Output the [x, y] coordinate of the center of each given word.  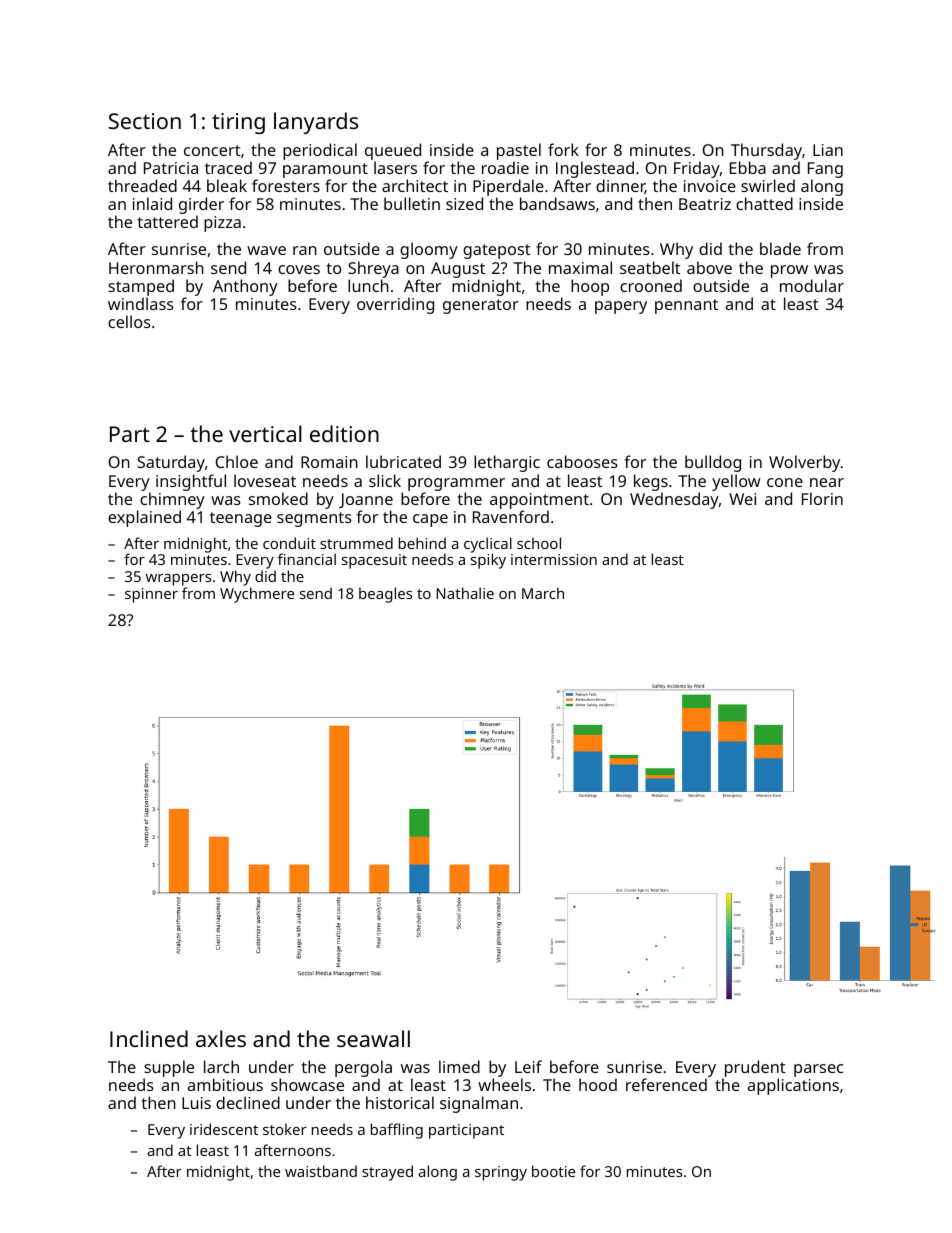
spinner [151, 595]
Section [145, 121]
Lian [828, 150]
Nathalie [465, 593]
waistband [321, 1171]
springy [501, 1173]
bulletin [412, 203]
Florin [822, 498]
